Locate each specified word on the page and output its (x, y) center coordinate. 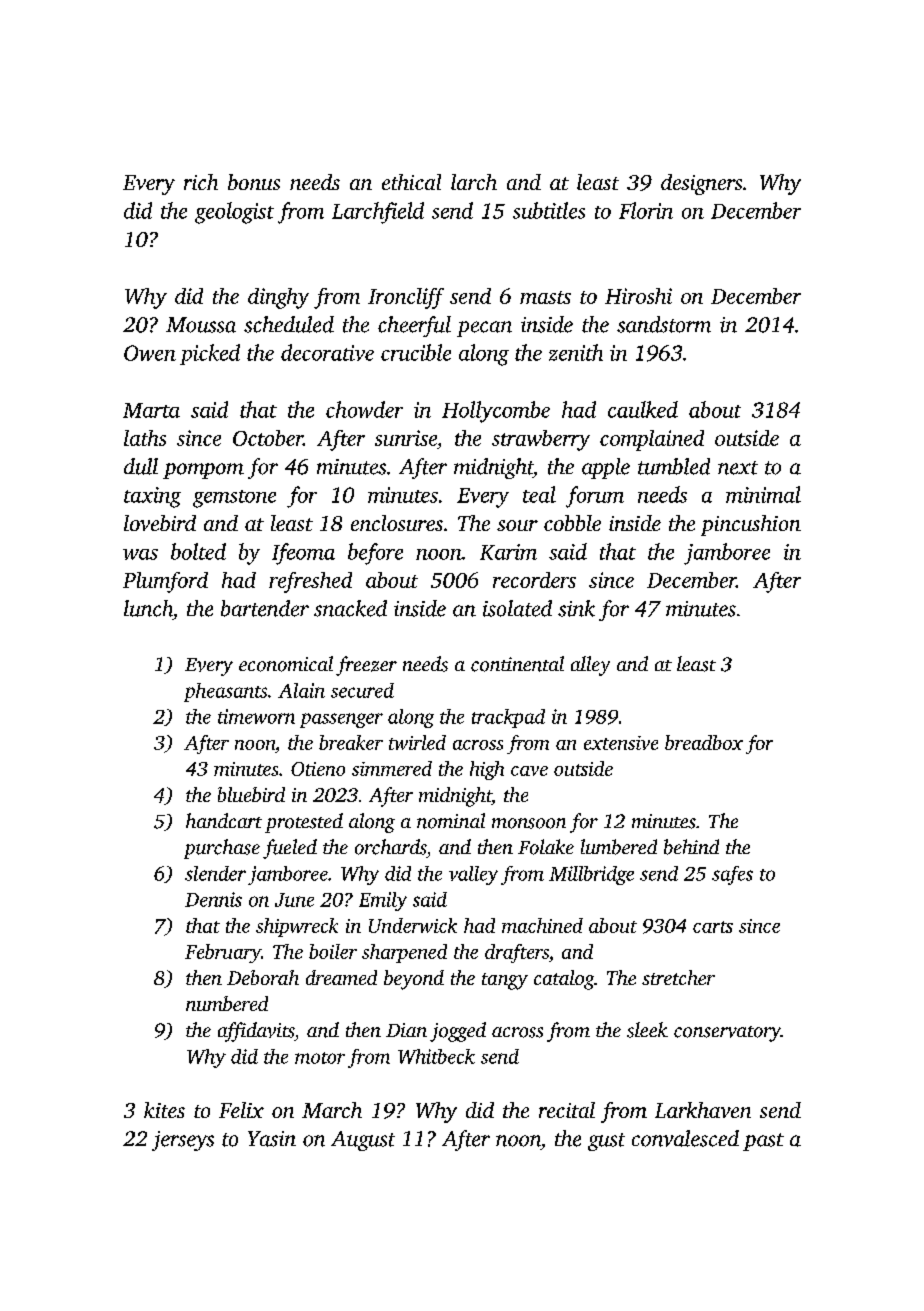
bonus (254, 182)
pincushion (751, 525)
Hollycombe (496, 412)
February (223, 953)
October (268, 438)
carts (713, 927)
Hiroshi (638, 296)
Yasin (272, 1139)
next (738, 468)
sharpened (404, 953)
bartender (265, 608)
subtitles (549, 210)
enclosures (397, 523)
